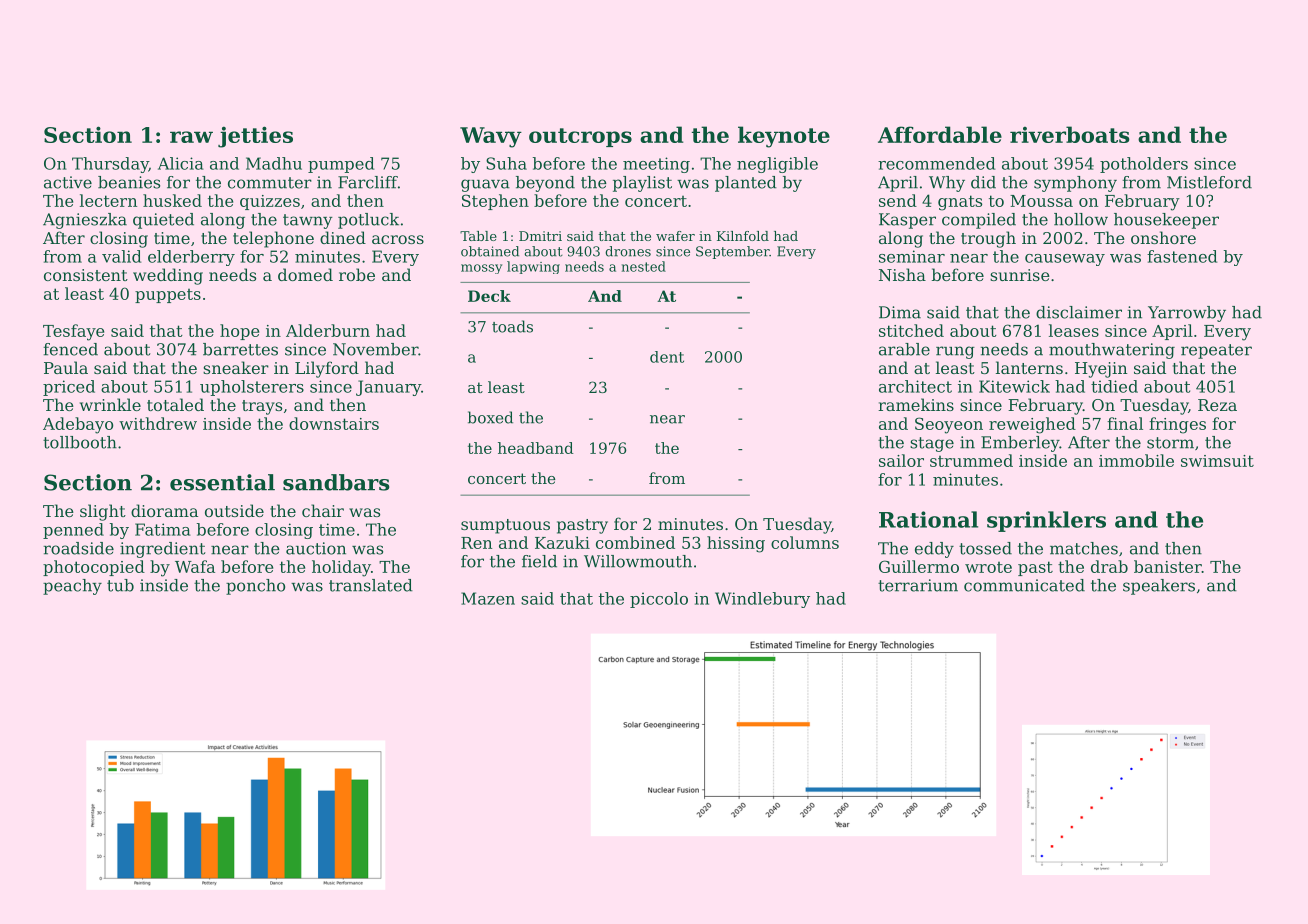 This page has height=924, width=1308. I want to click on disclaimer, so click(1079, 312).
